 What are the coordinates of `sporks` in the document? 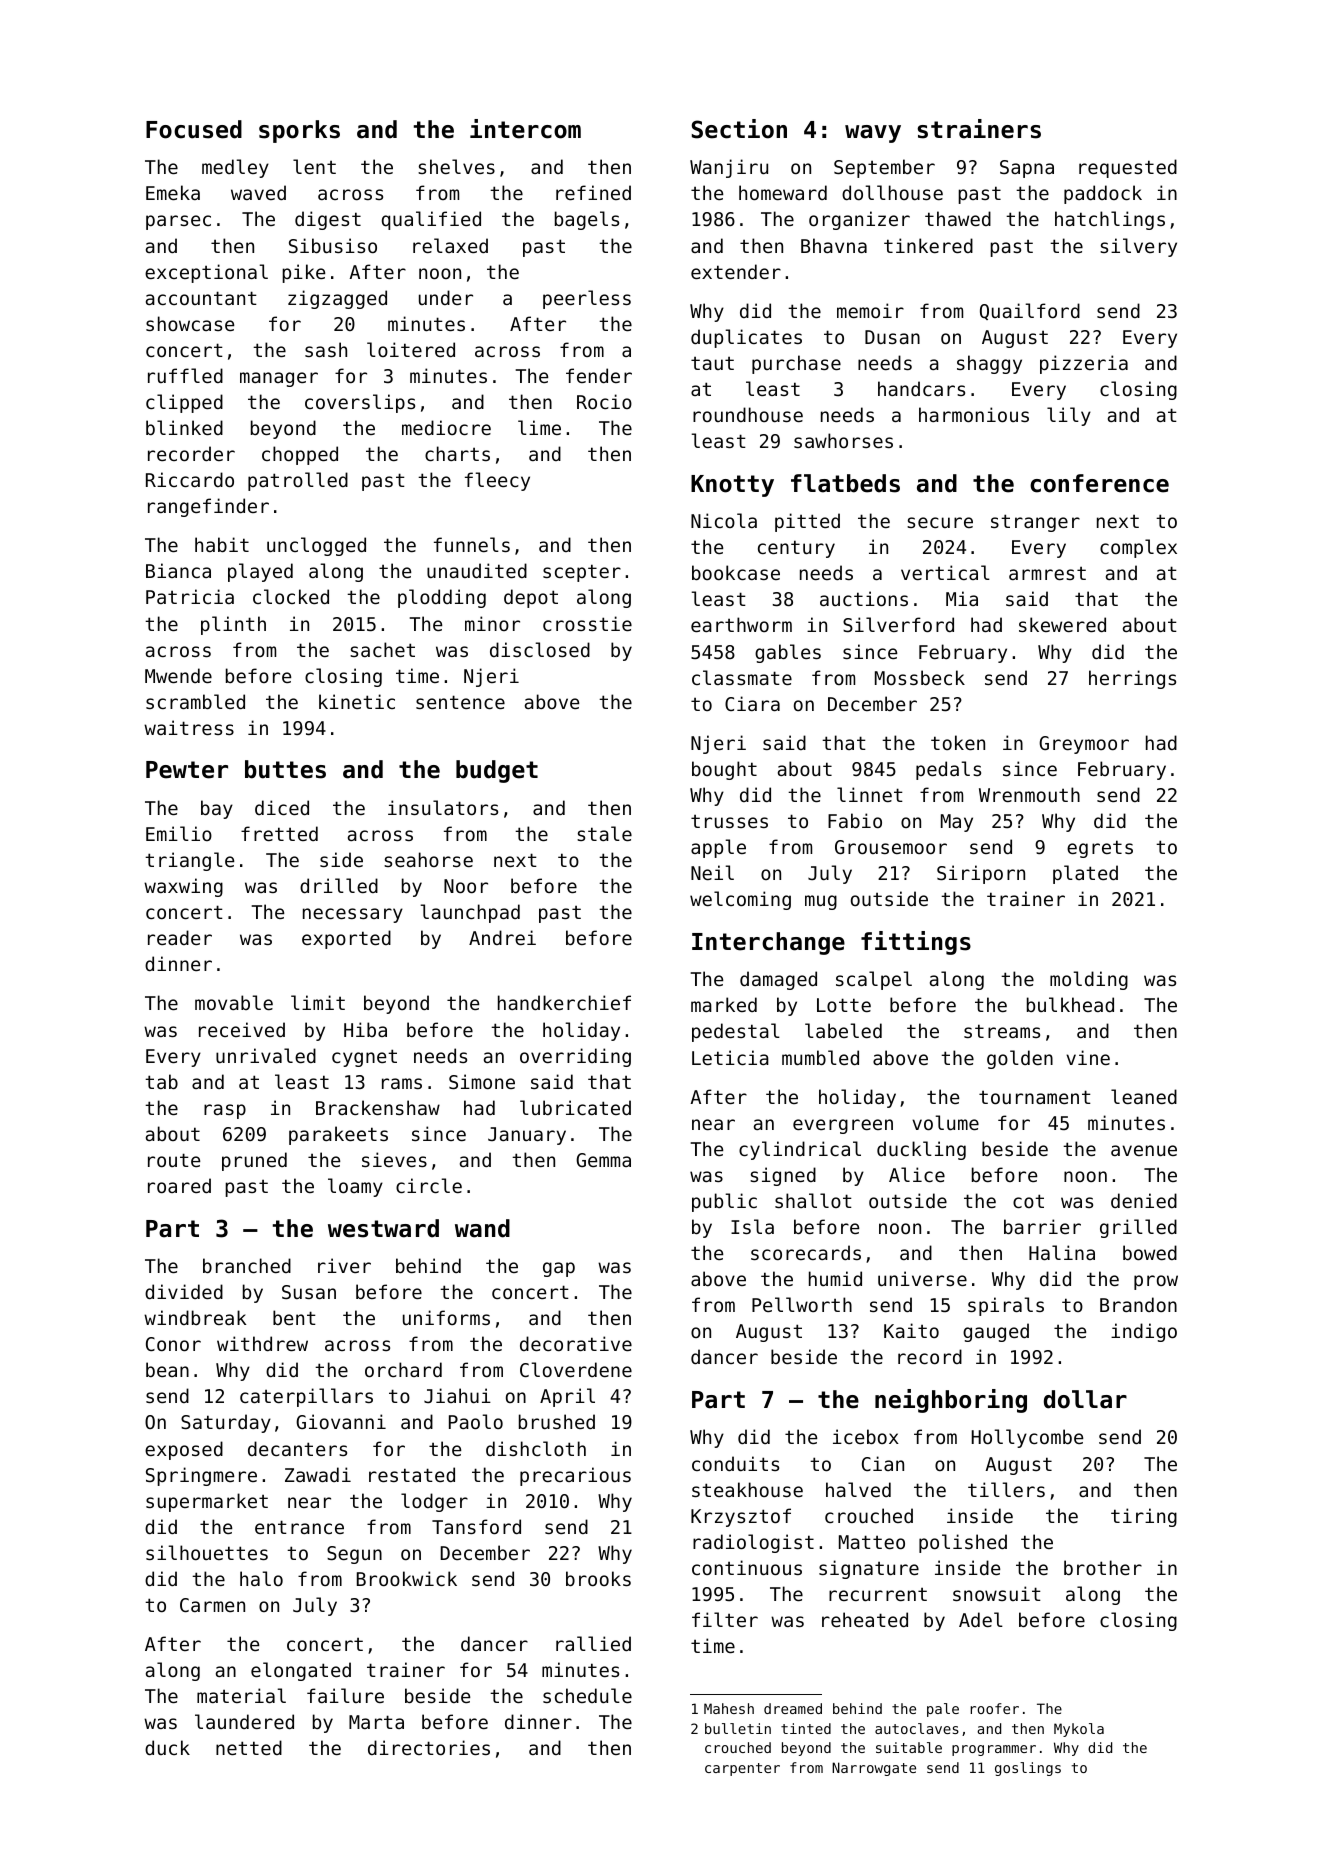 It's located at (299, 131).
